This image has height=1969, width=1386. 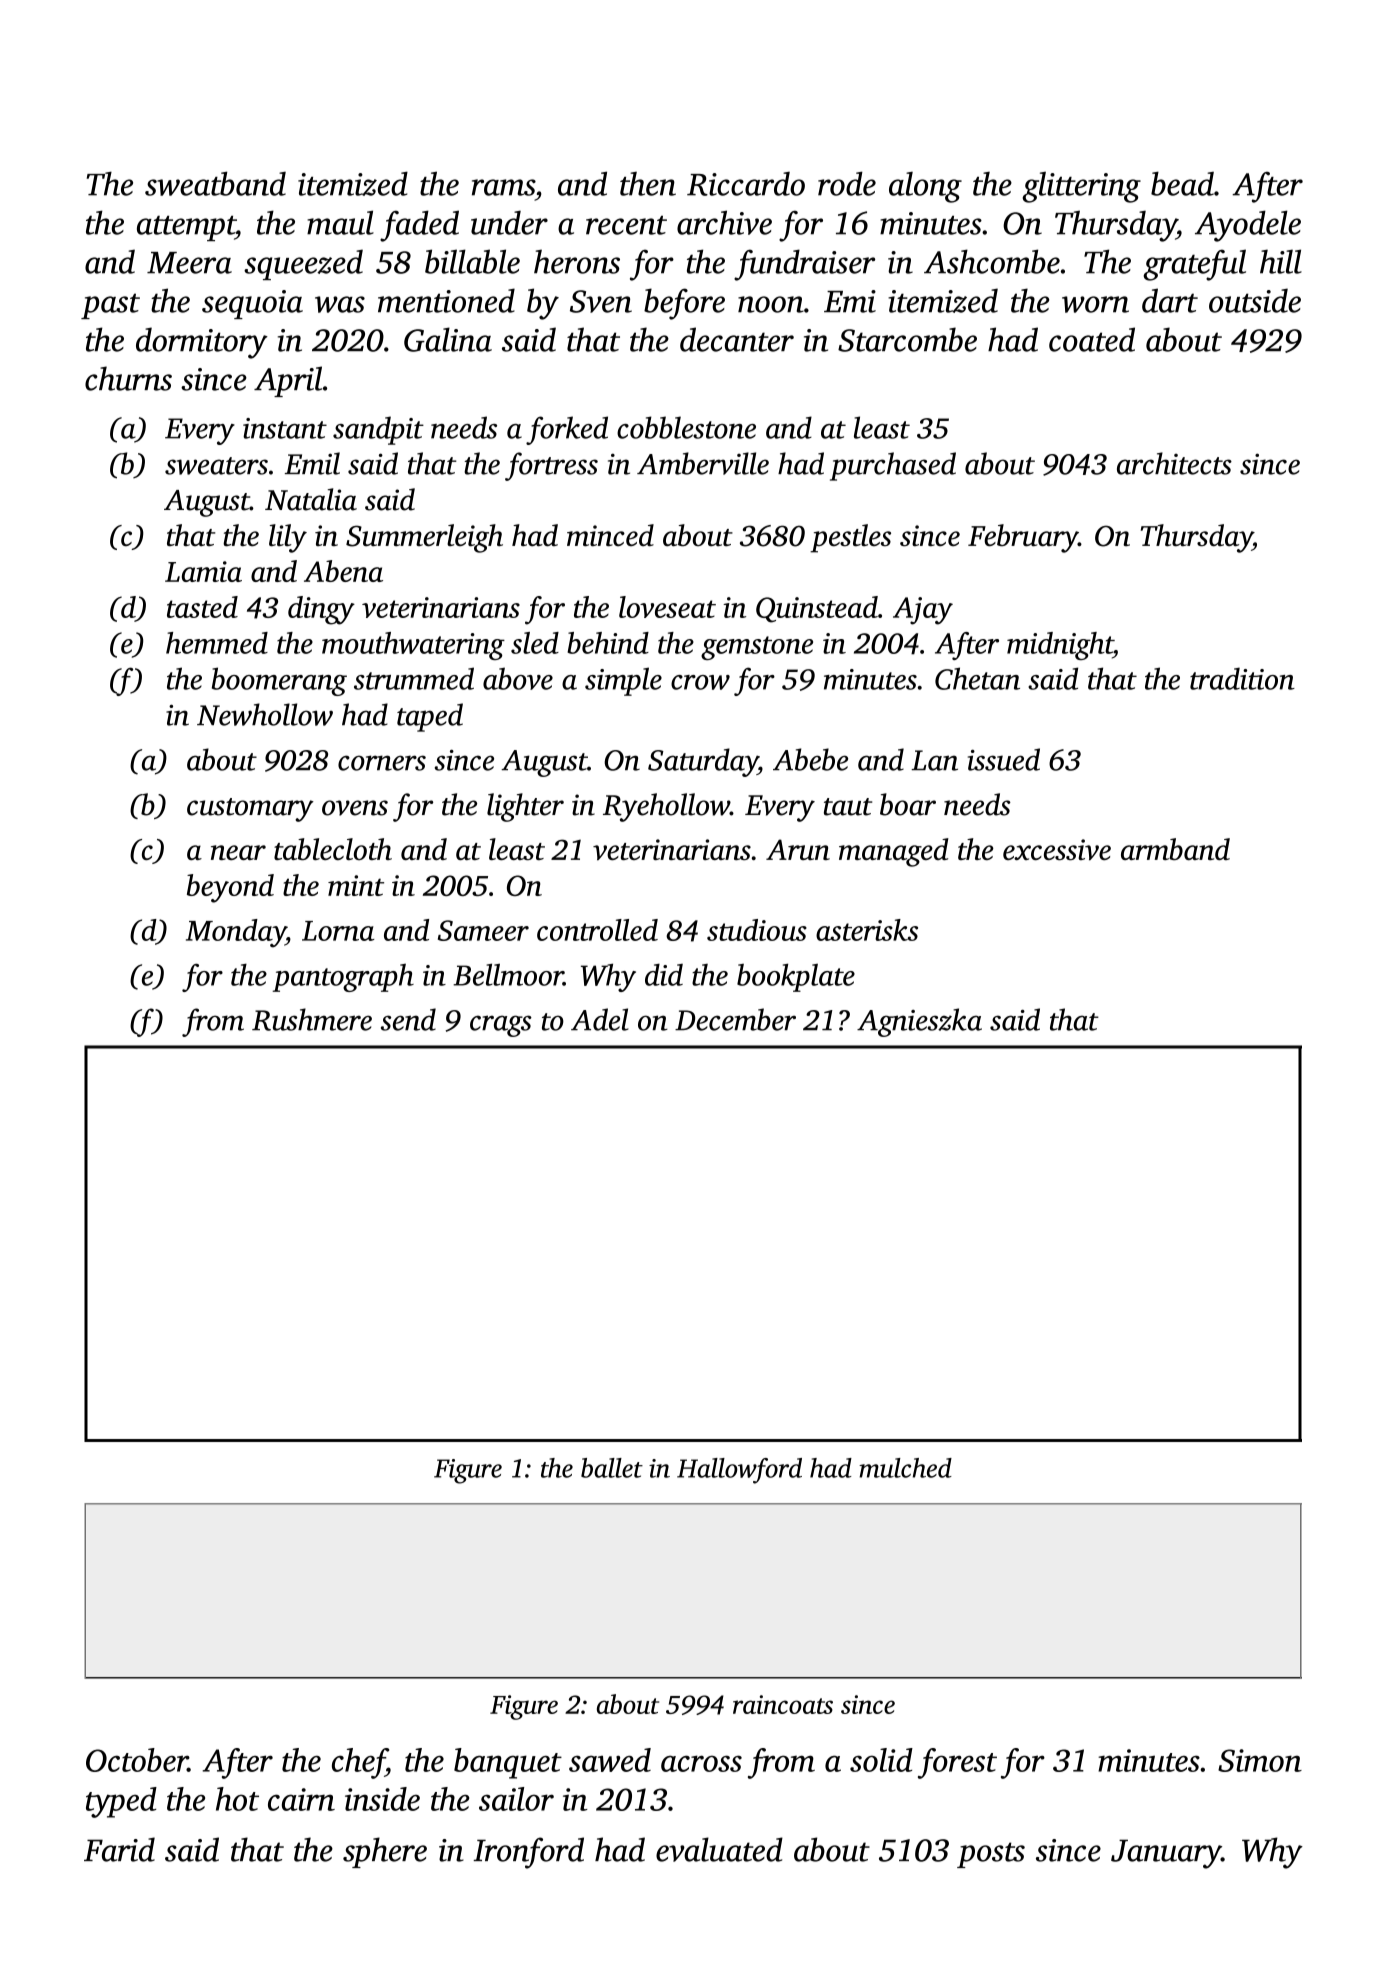 What do you see at coordinates (1023, 538) in the image?
I see `February` at bounding box center [1023, 538].
